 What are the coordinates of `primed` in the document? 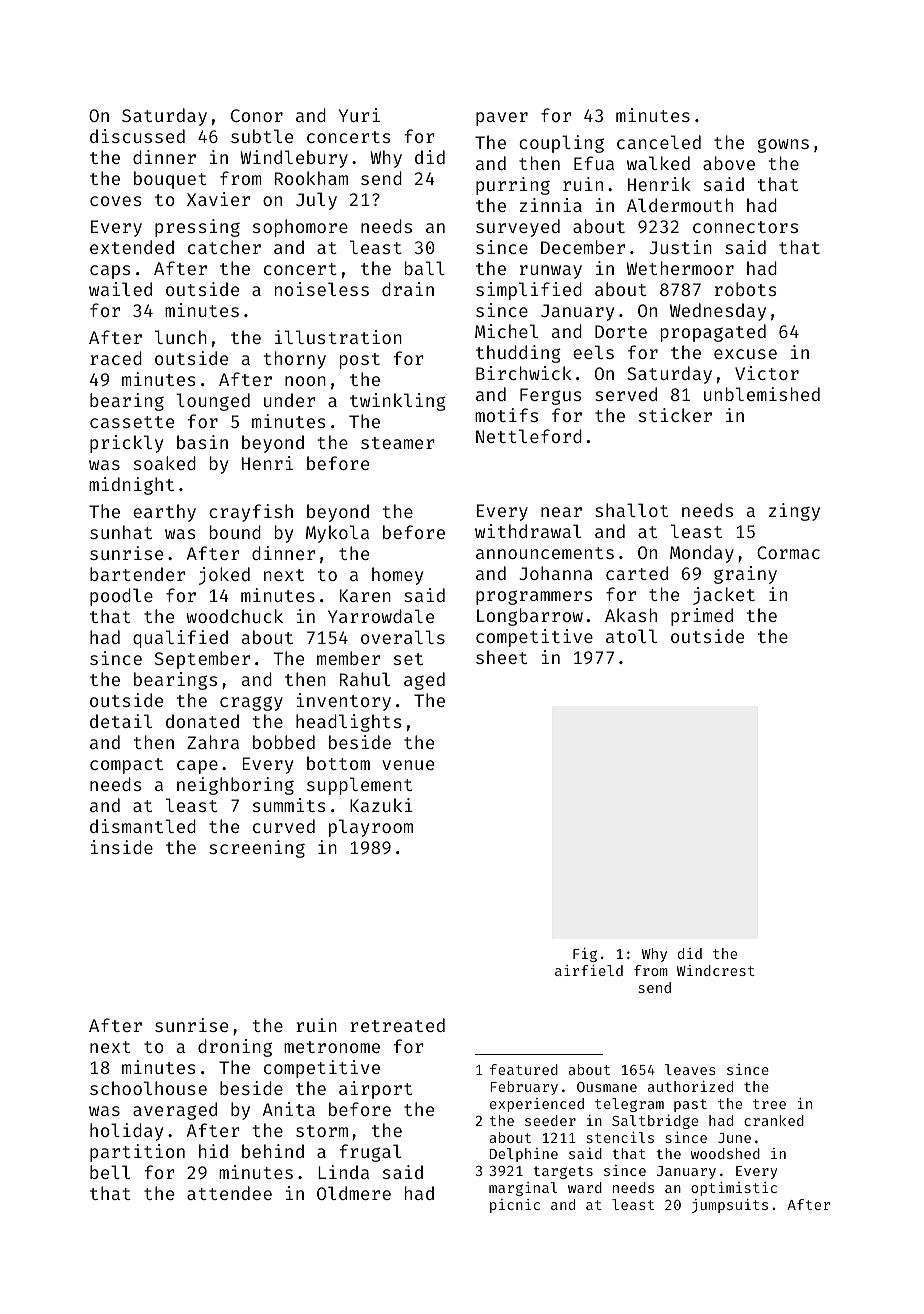 It's located at (702, 617).
